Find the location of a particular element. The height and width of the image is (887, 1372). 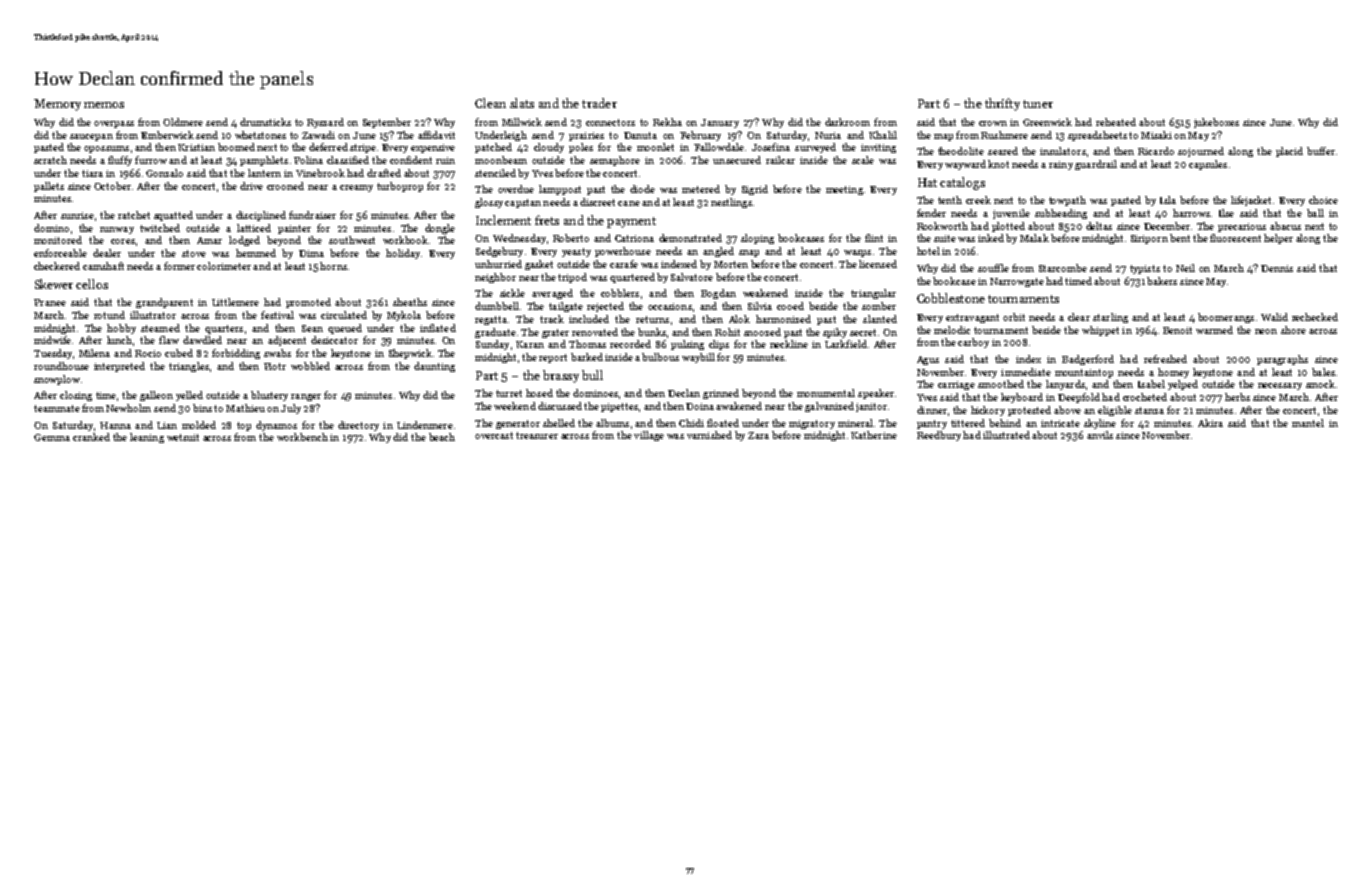

trader is located at coordinates (599, 103).
